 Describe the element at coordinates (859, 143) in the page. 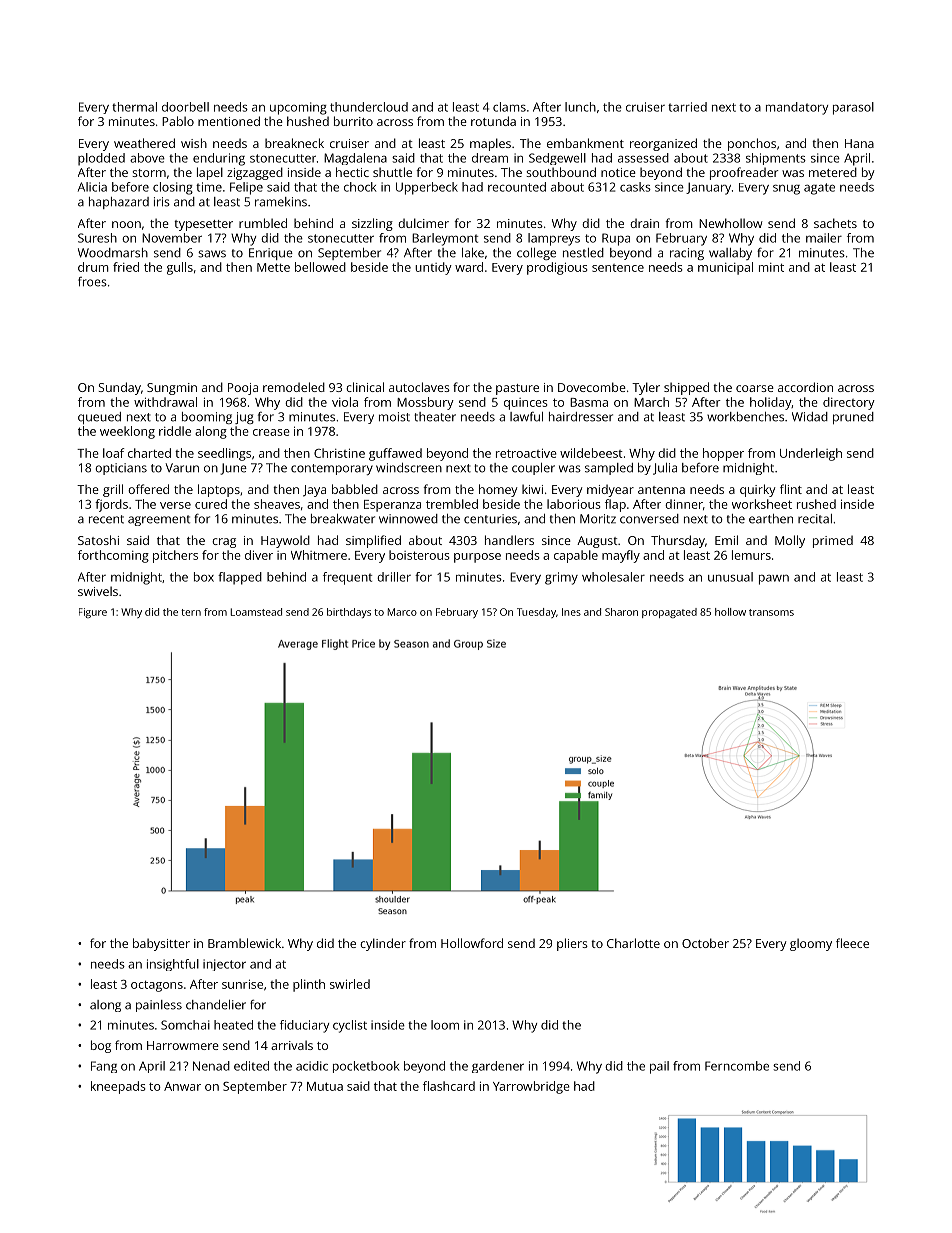

I see `Hana` at that location.
